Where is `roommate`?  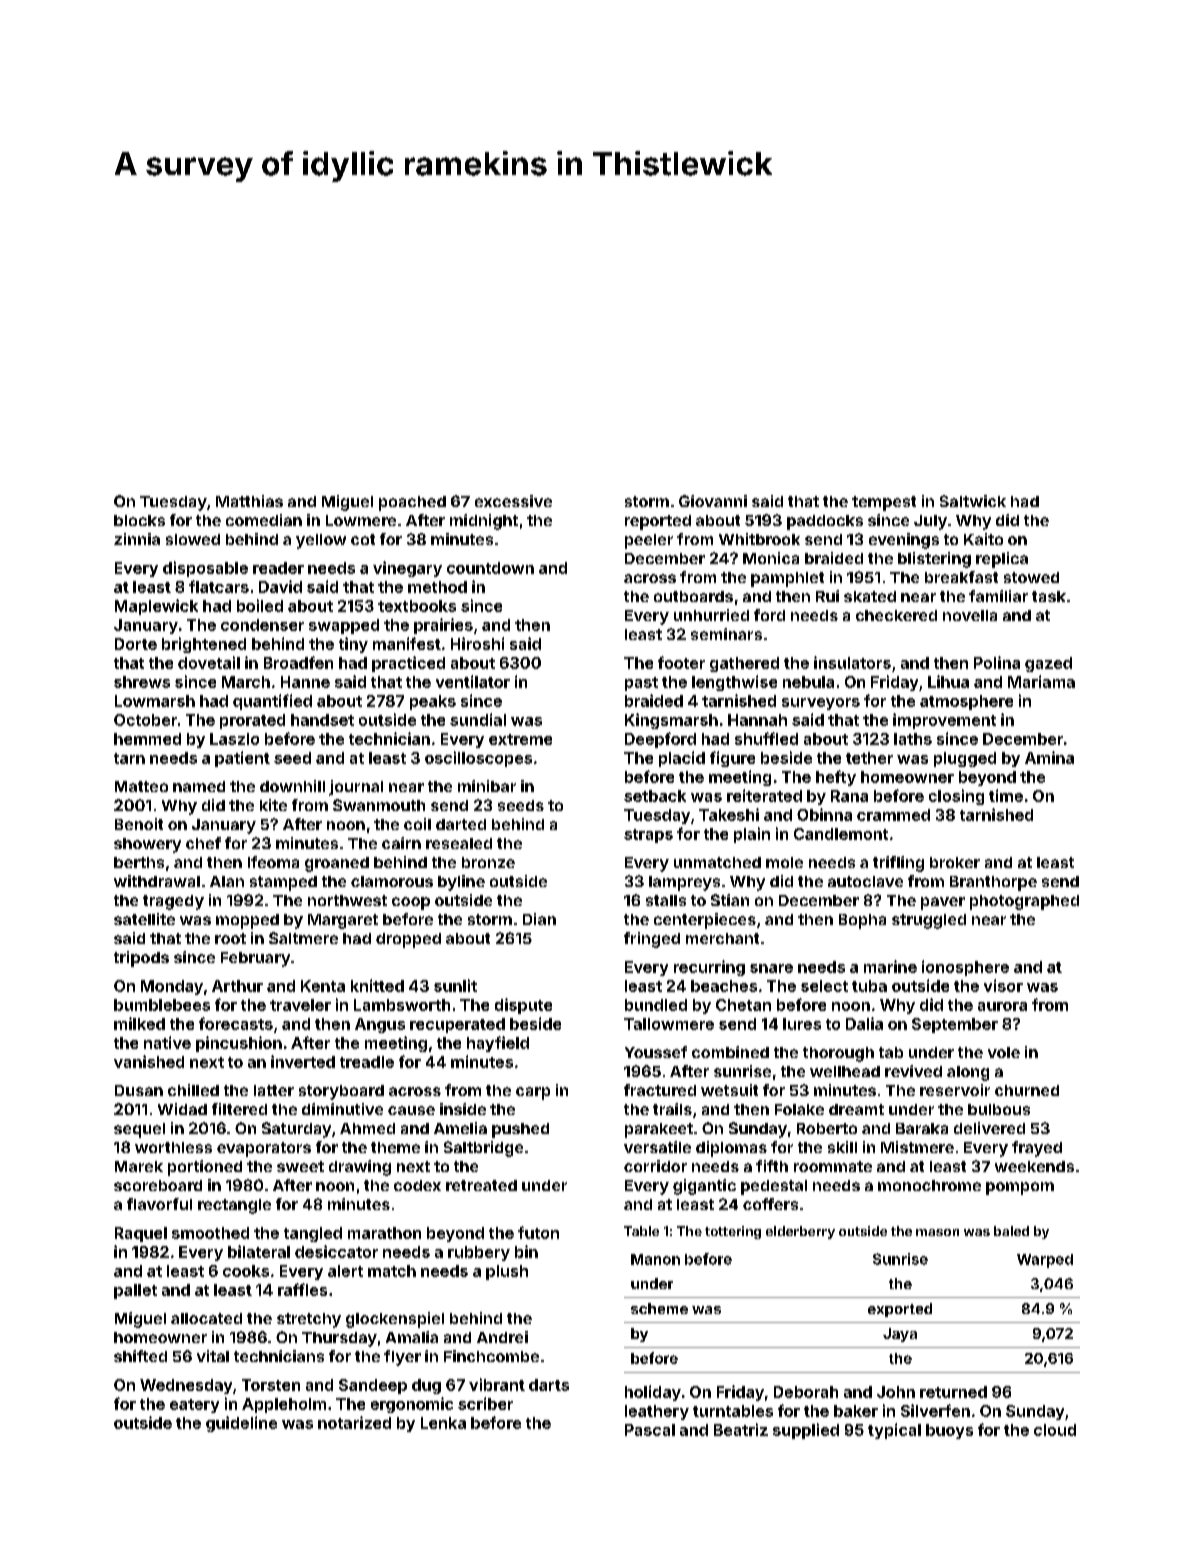
roommate is located at coordinates (833, 1166).
